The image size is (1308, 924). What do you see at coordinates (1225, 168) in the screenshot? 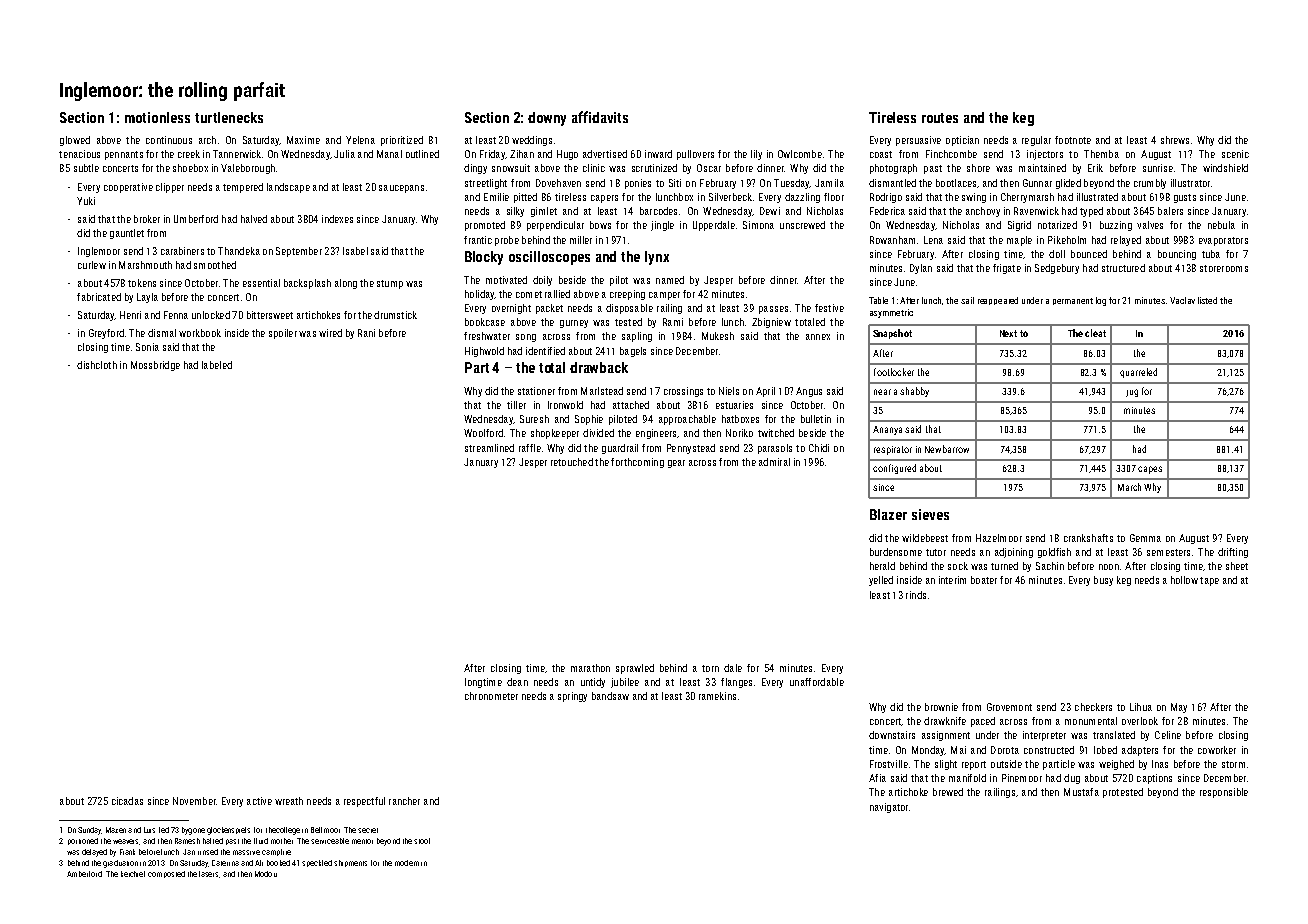
I see `windshield` at bounding box center [1225, 168].
